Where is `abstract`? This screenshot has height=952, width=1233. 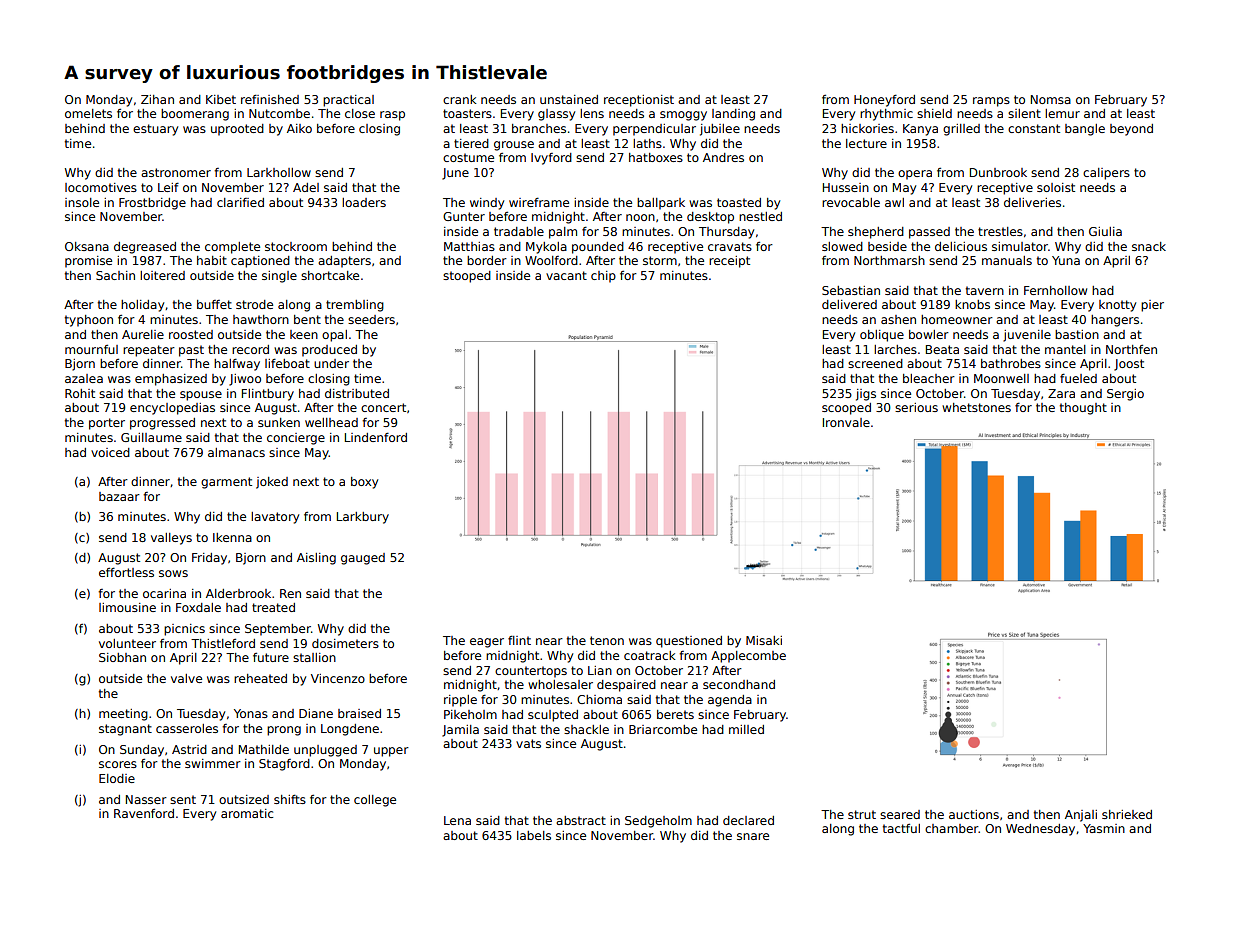 abstract is located at coordinates (581, 820).
